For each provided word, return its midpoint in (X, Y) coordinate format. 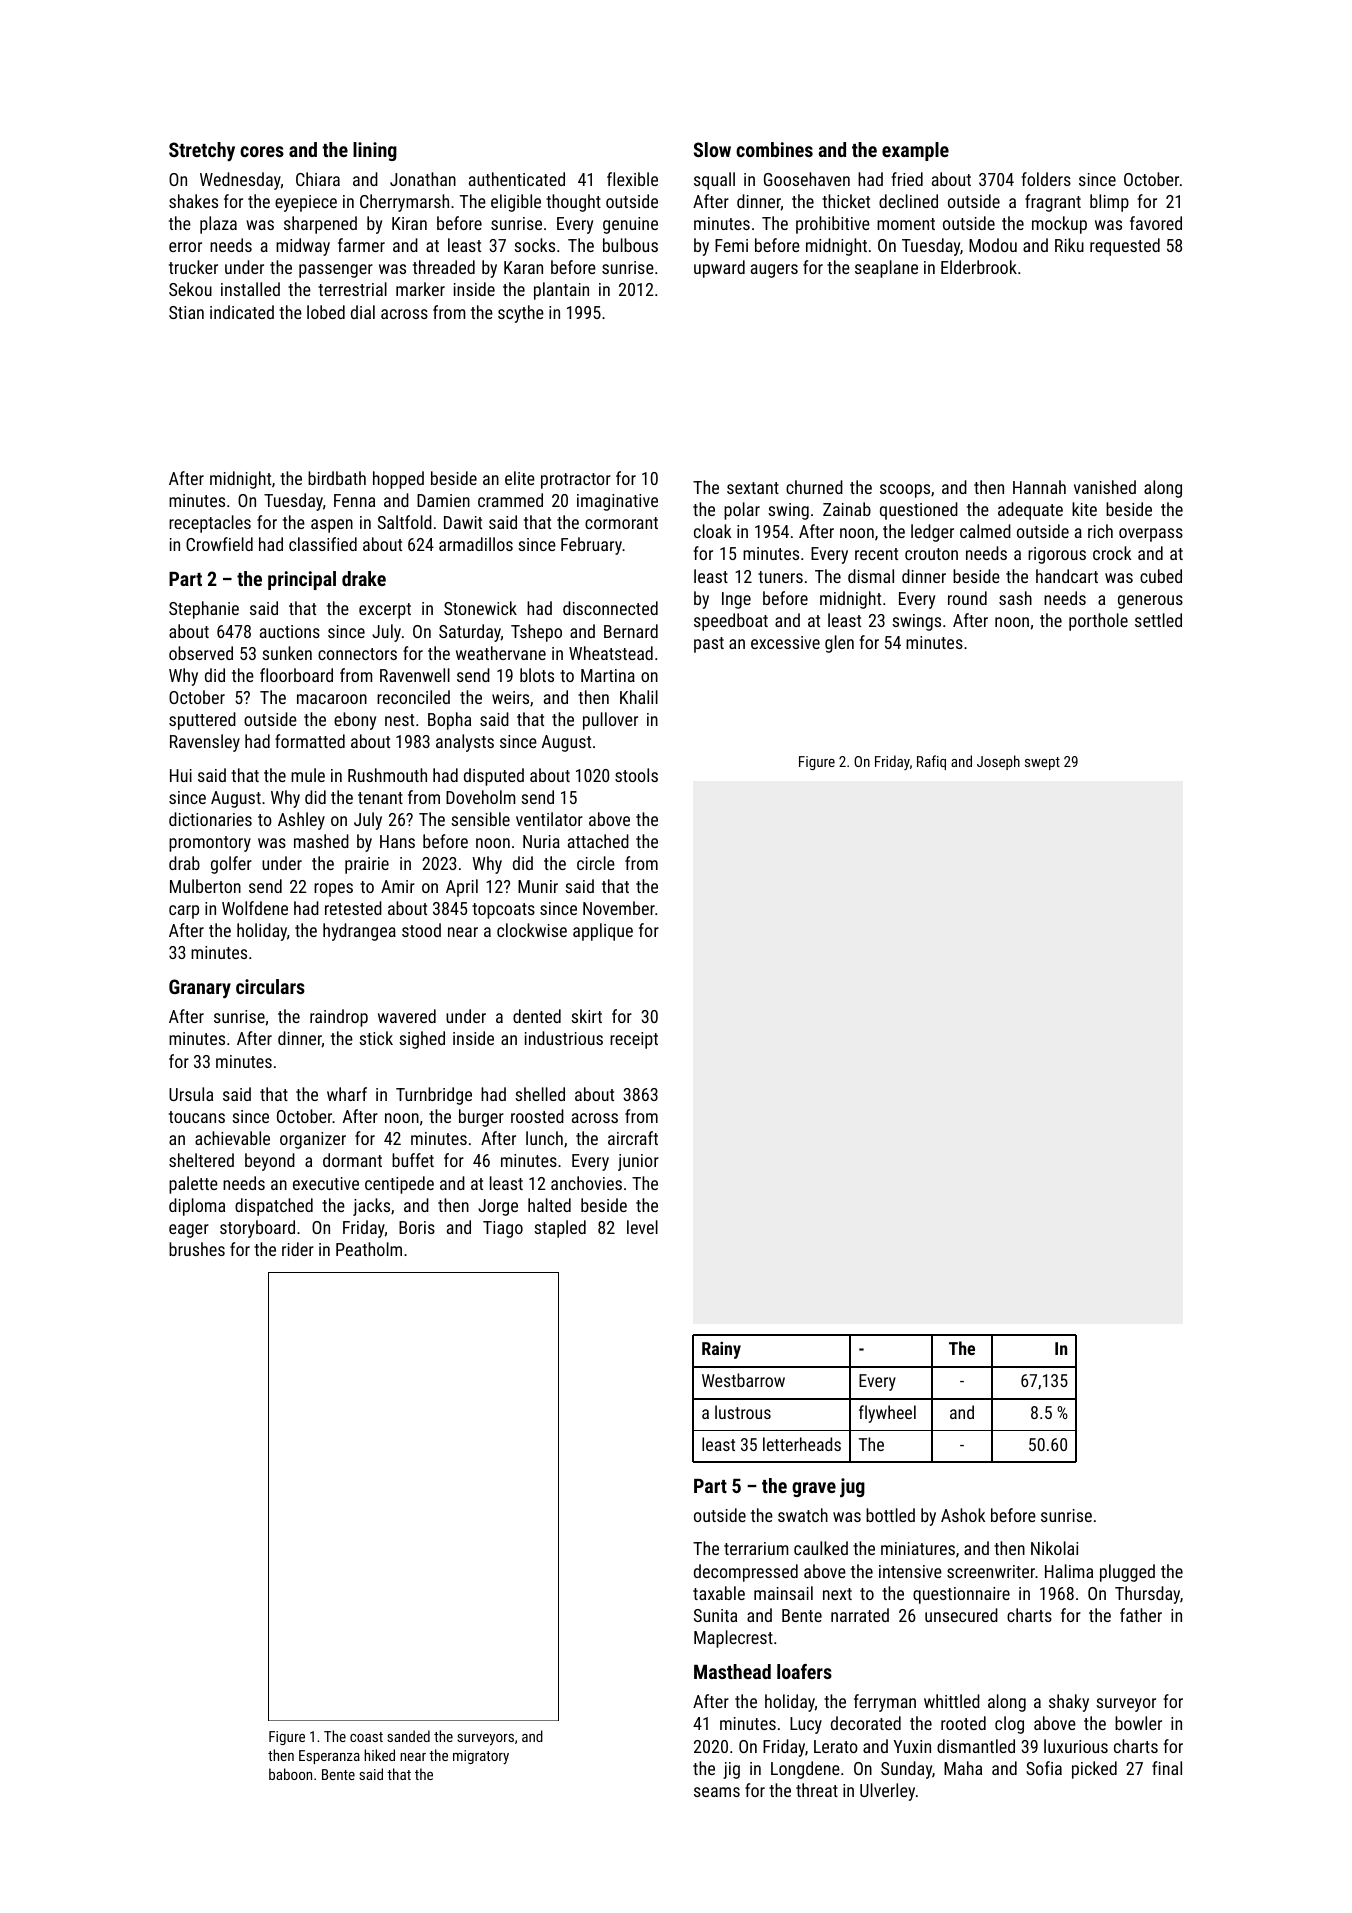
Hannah (1039, 487)
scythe (521, 314)
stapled (560, 1229)
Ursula (191, 1094)
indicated (242, 312)
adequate (1030, 511)
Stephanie (204, 610)
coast (366, 1737)
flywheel (887, 1414)
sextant (753, 488)
